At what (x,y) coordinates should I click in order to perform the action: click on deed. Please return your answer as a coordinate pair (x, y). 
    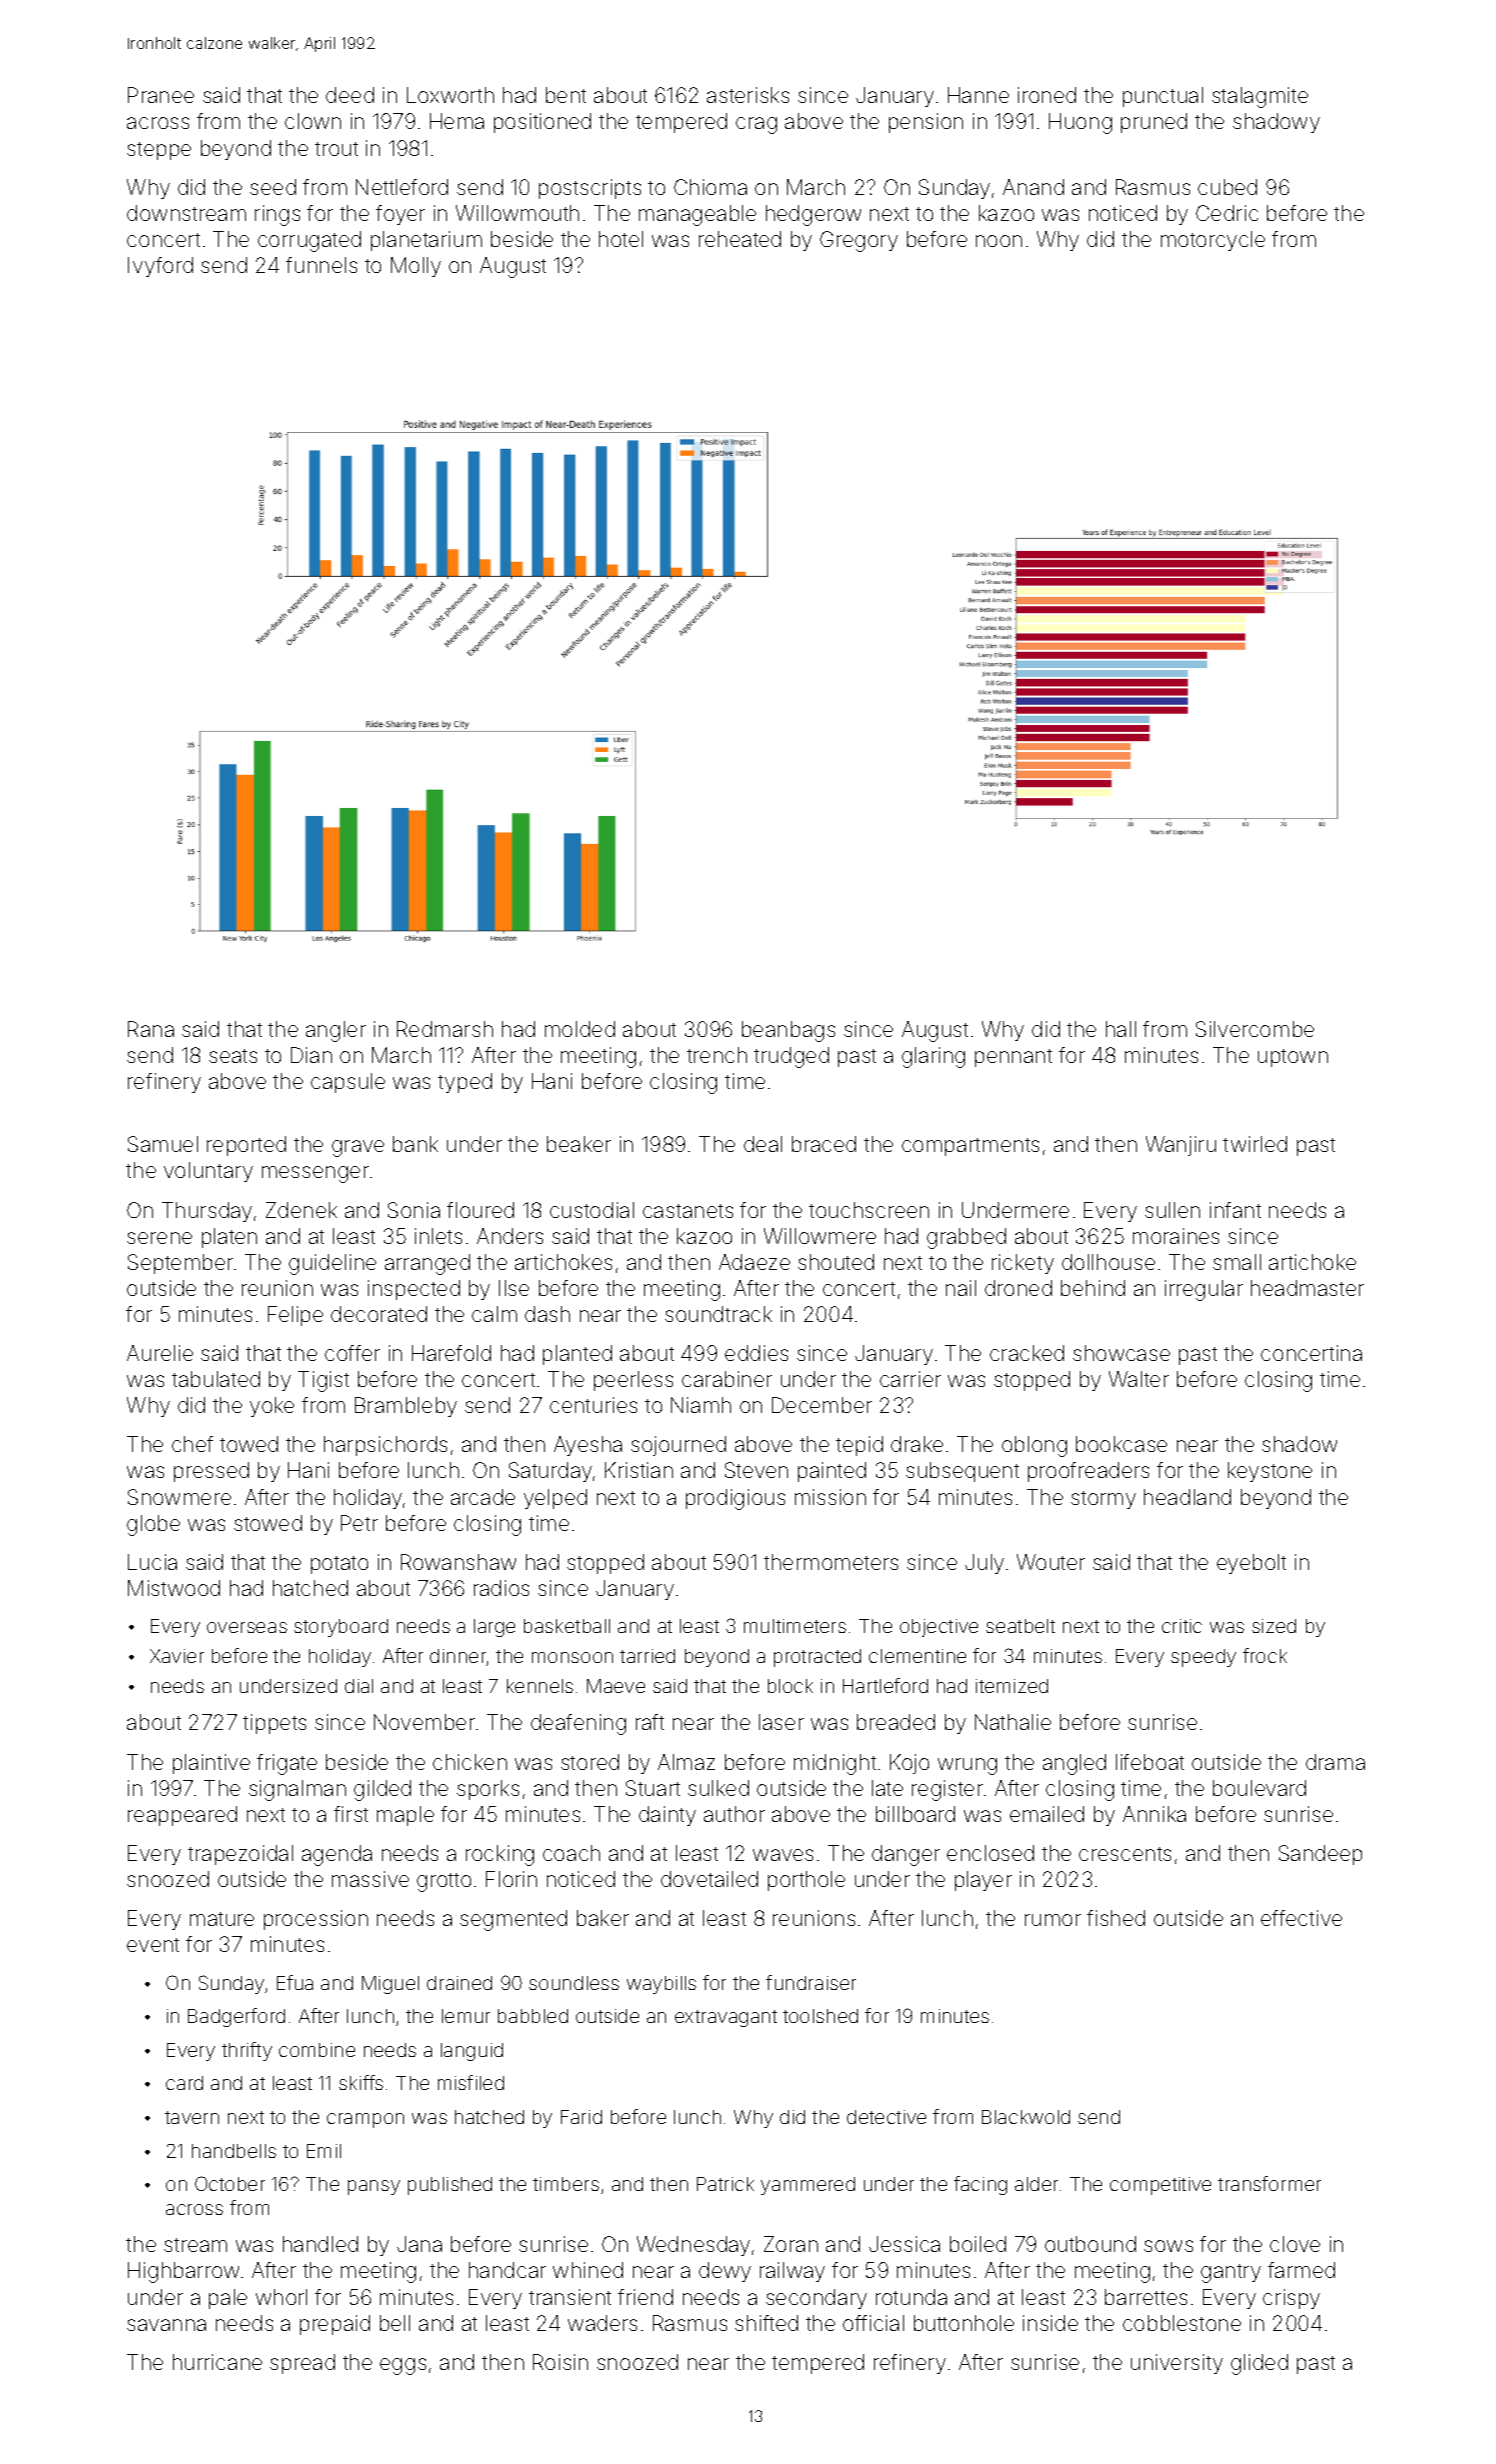
    Looking at the image, I should click on (350, 95).
